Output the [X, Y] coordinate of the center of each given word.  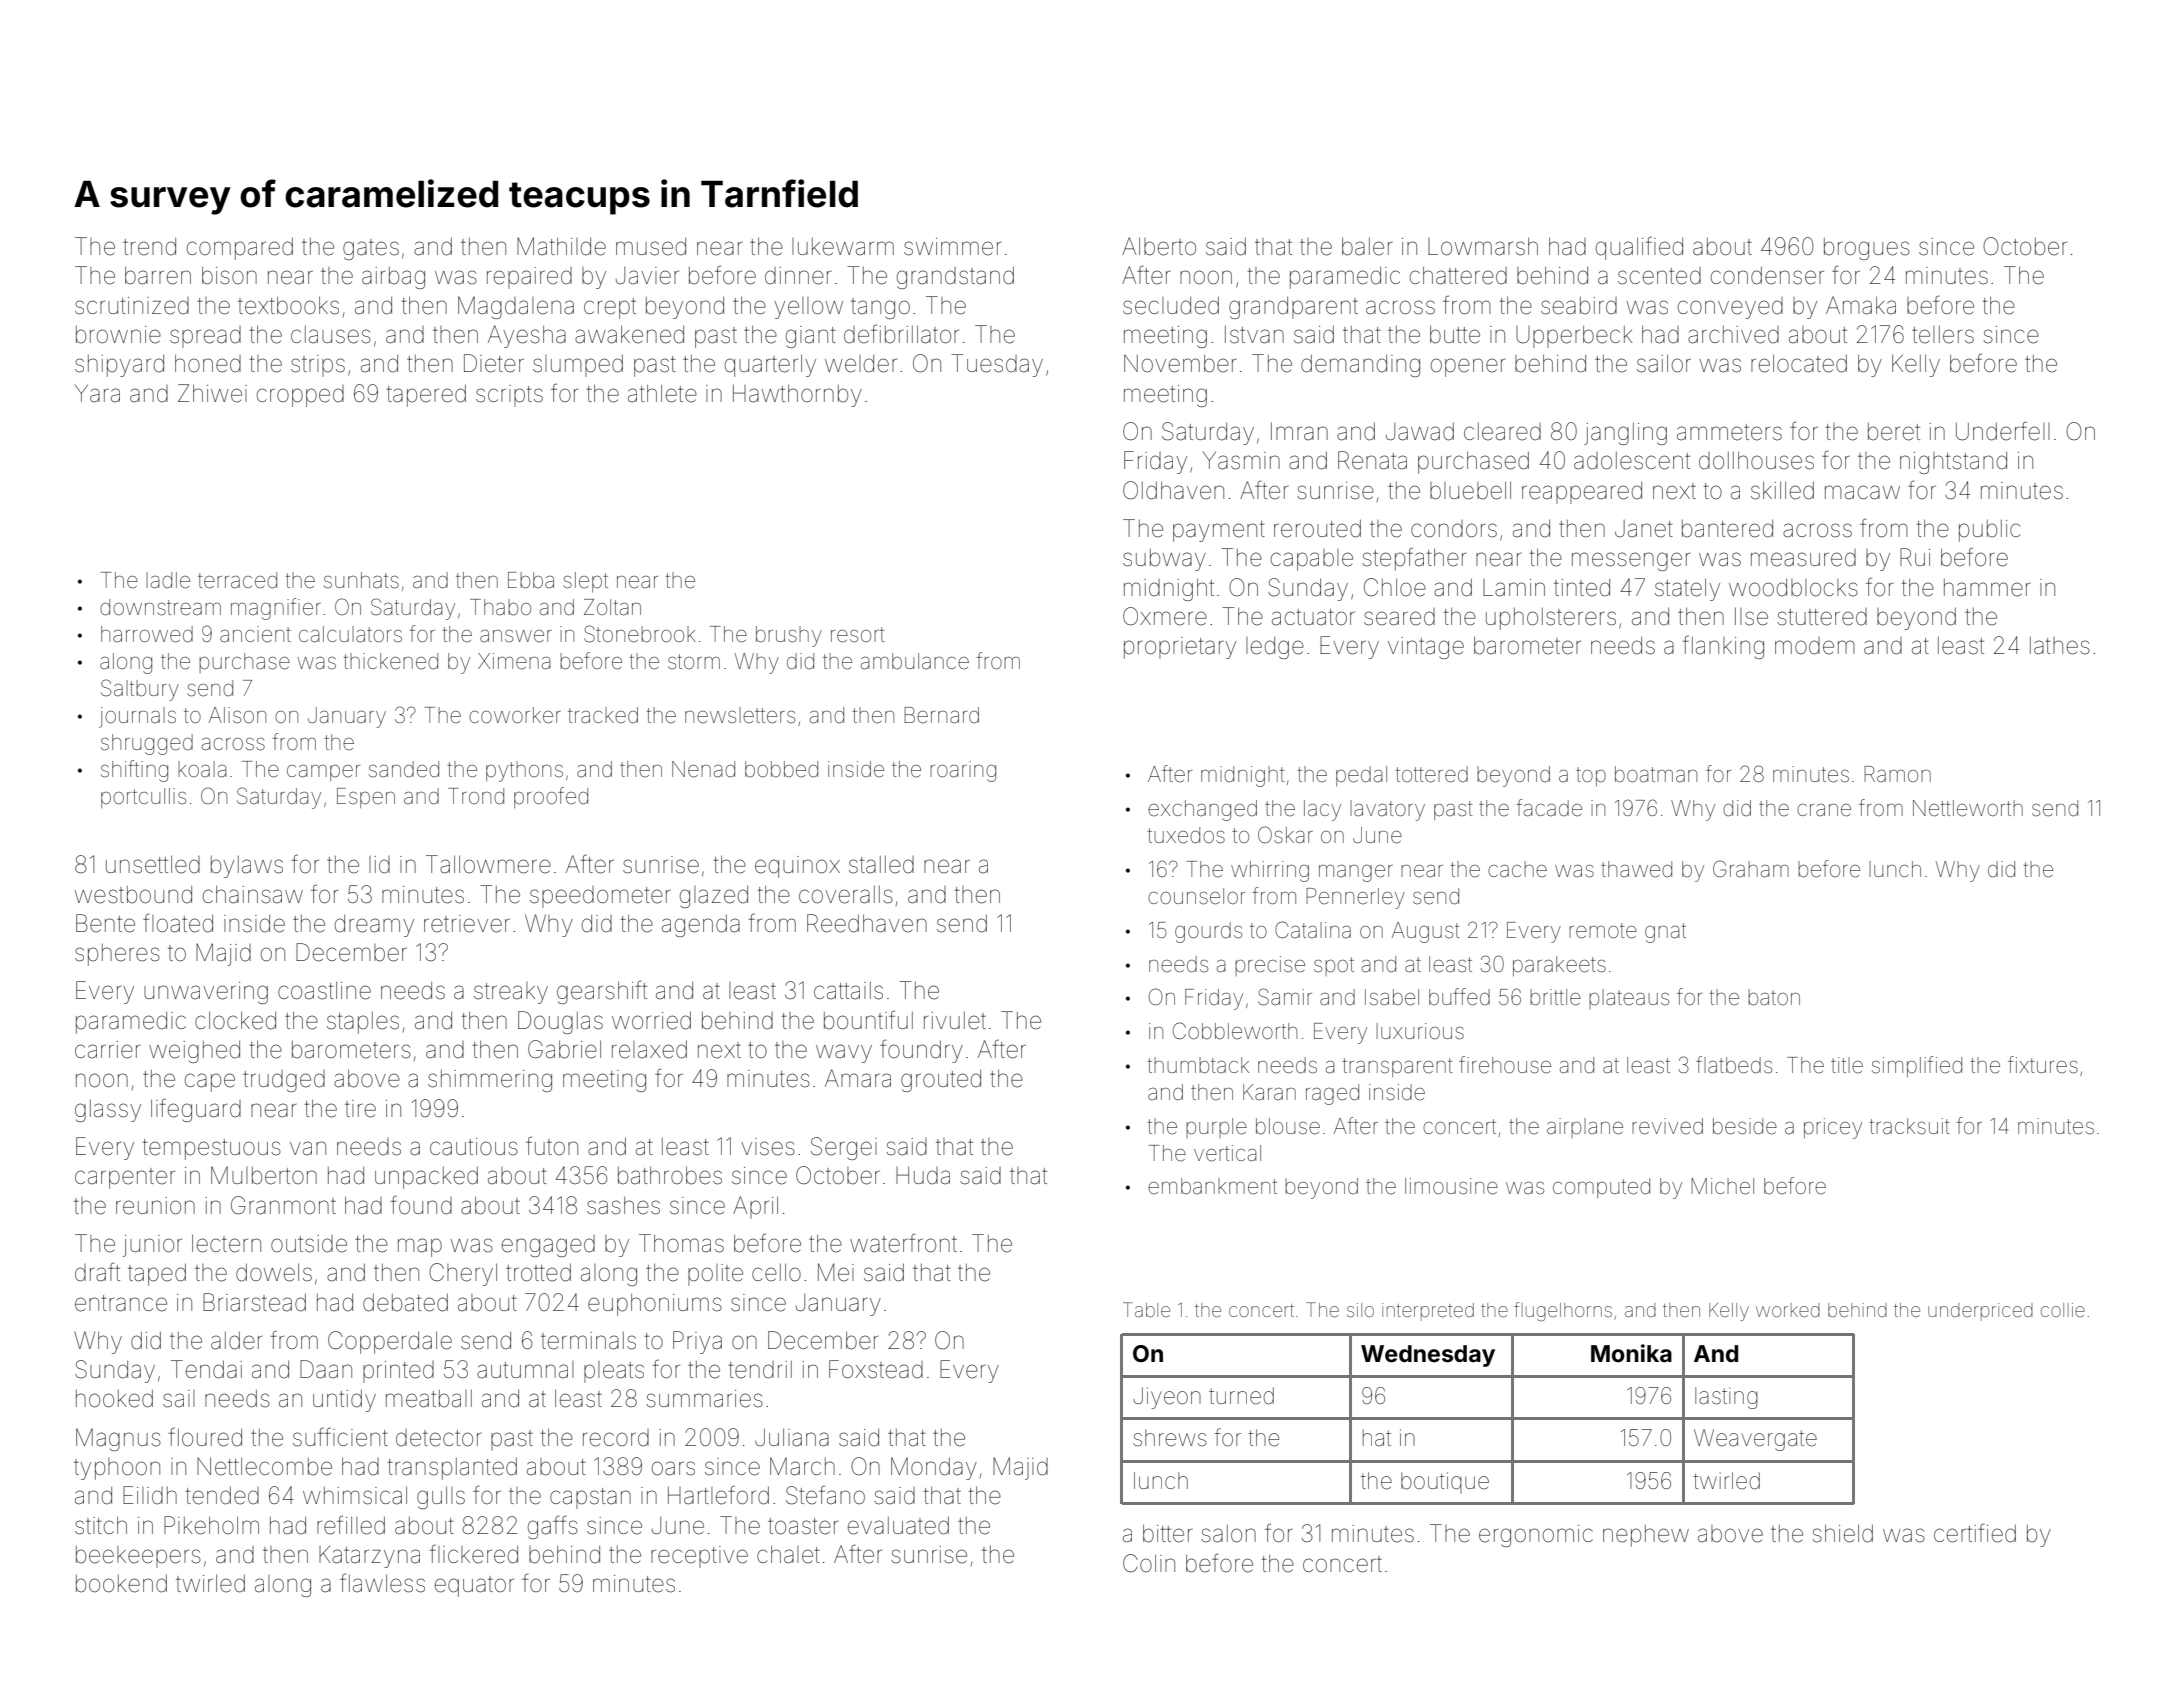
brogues [1867, 249]
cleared [1502, 432]
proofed [551, 797]
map [420, 1247]
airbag [393, 278]
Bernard [941, 715]
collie [2063, 1310]
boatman [1656, 774]
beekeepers [138, 1557]
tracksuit [1909, 1126]
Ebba [531, 580]
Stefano [825, 1495]
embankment [1212, 1186]
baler [1367, 246]
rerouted [1317, 528]
